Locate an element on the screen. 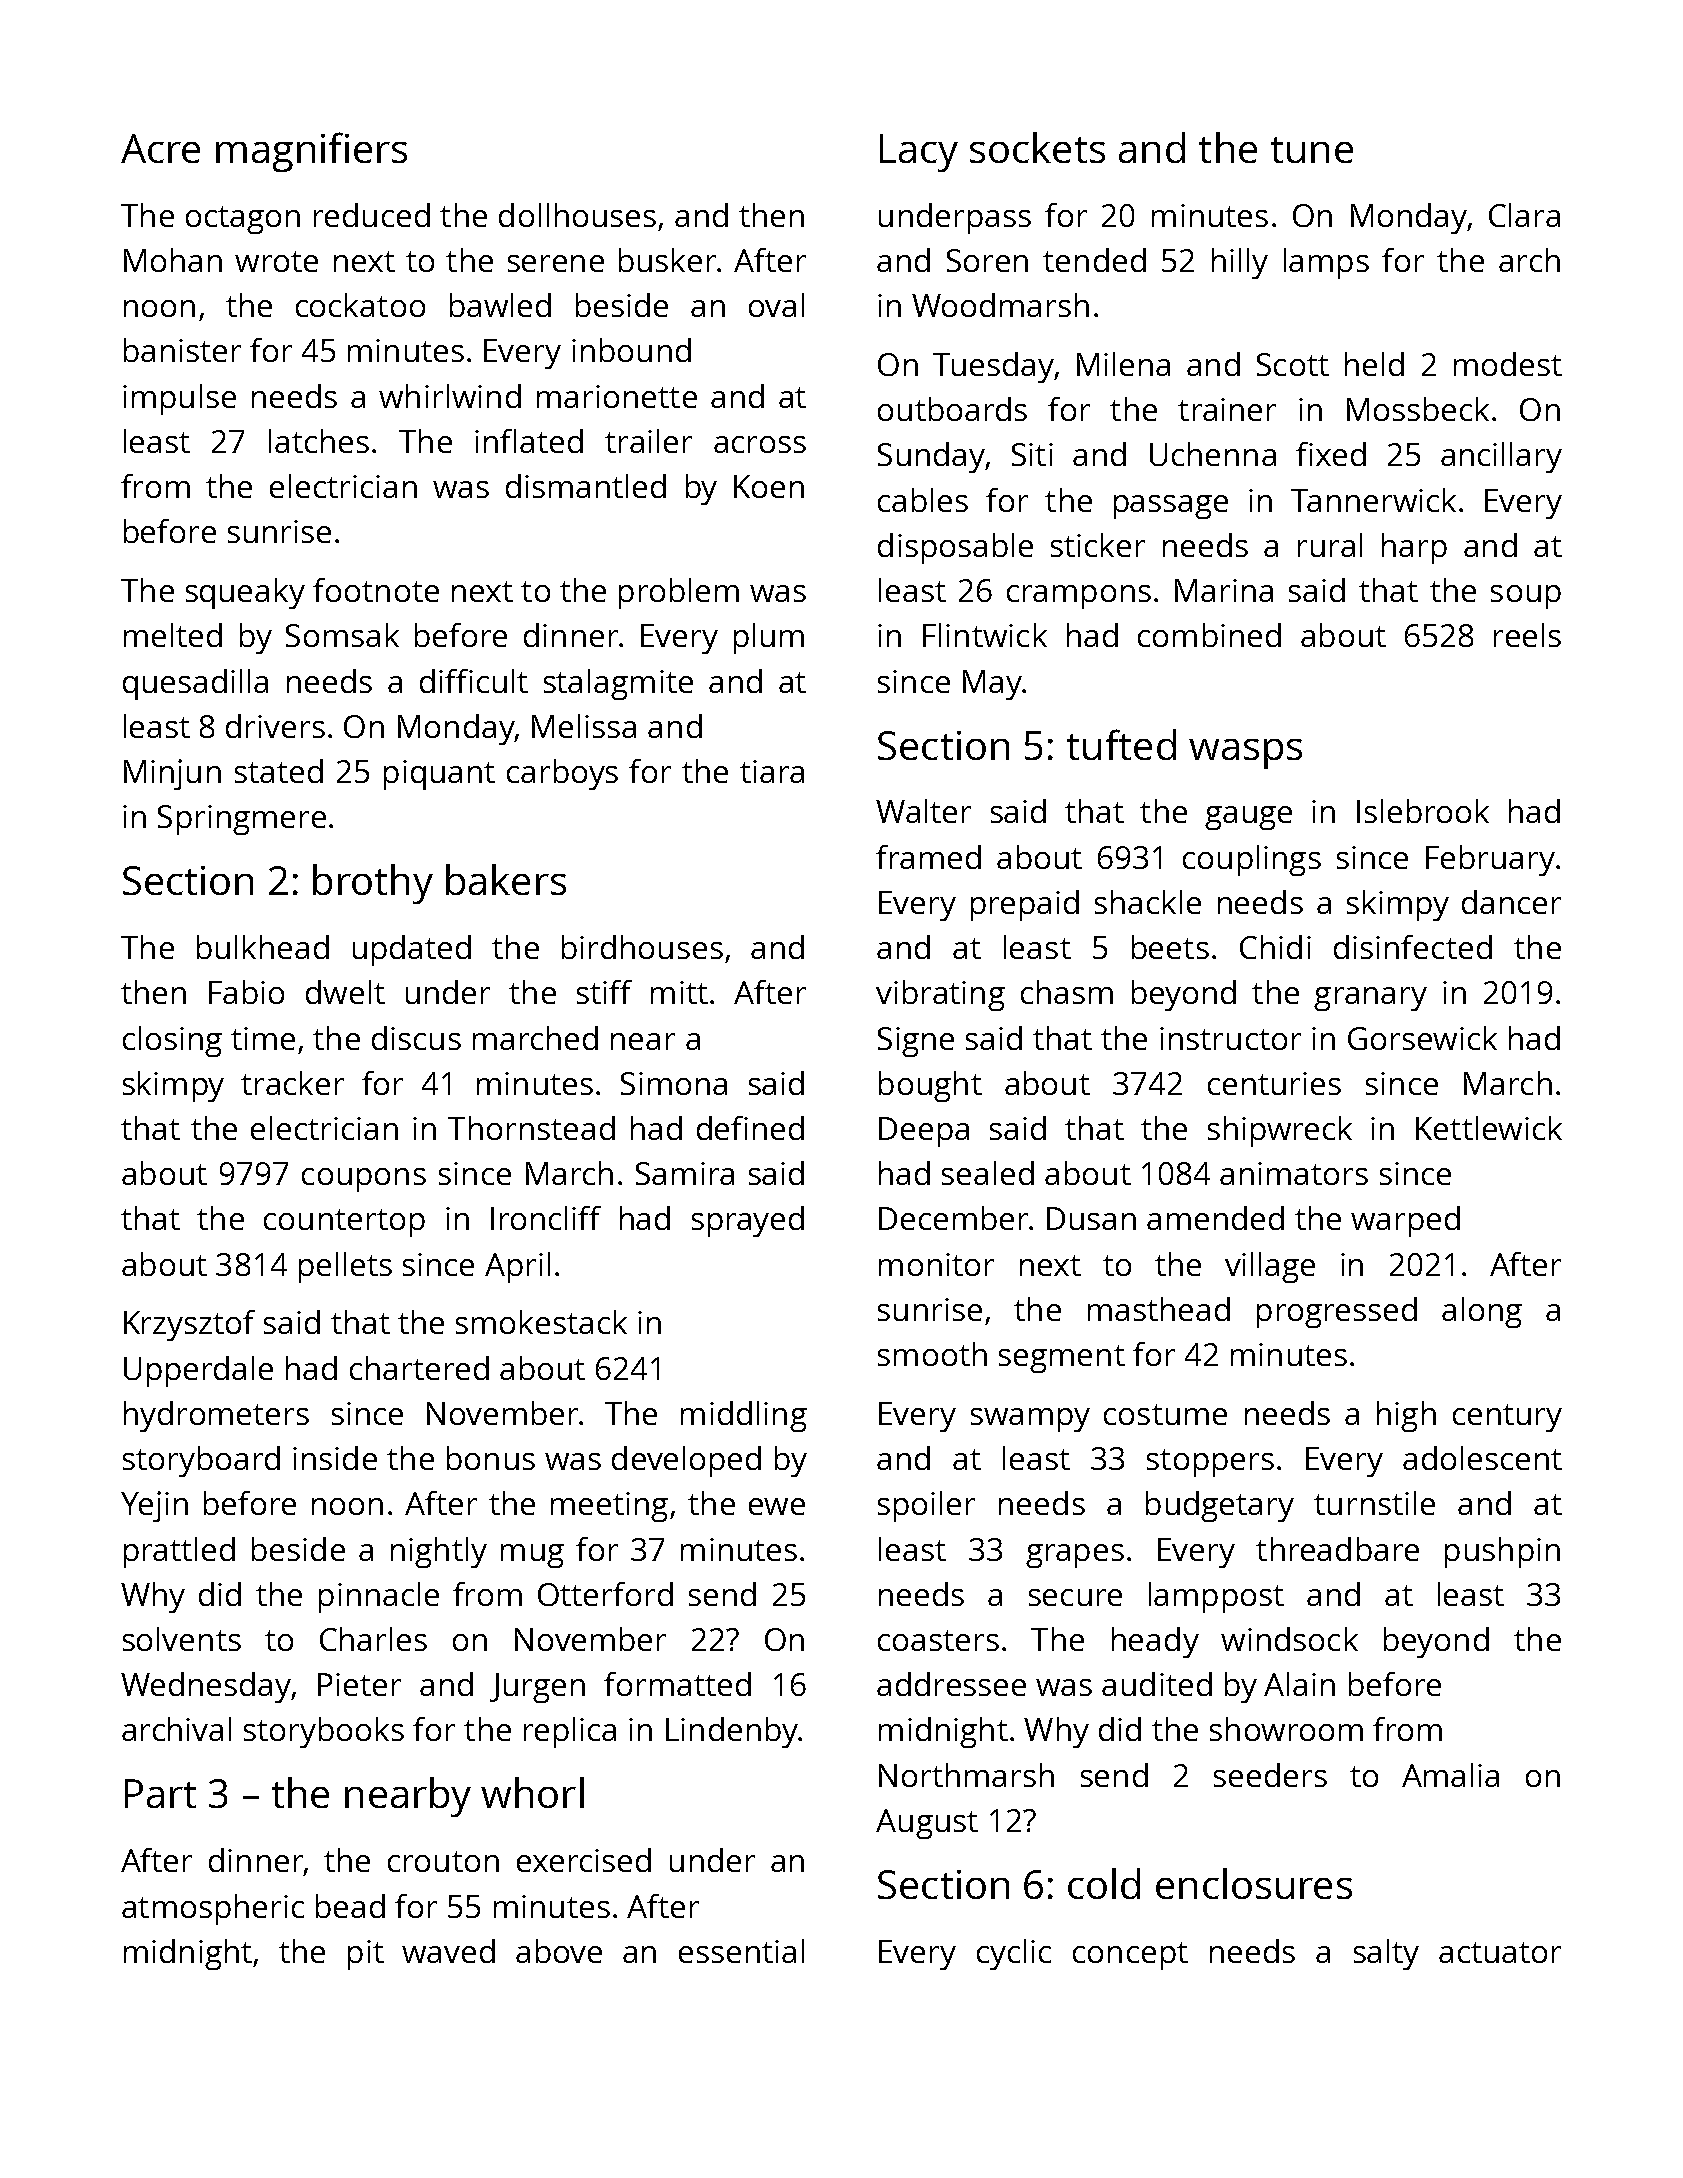 This screenshot has height=2178, width=1683. quesadilla is located at coordinates (195, 684).
